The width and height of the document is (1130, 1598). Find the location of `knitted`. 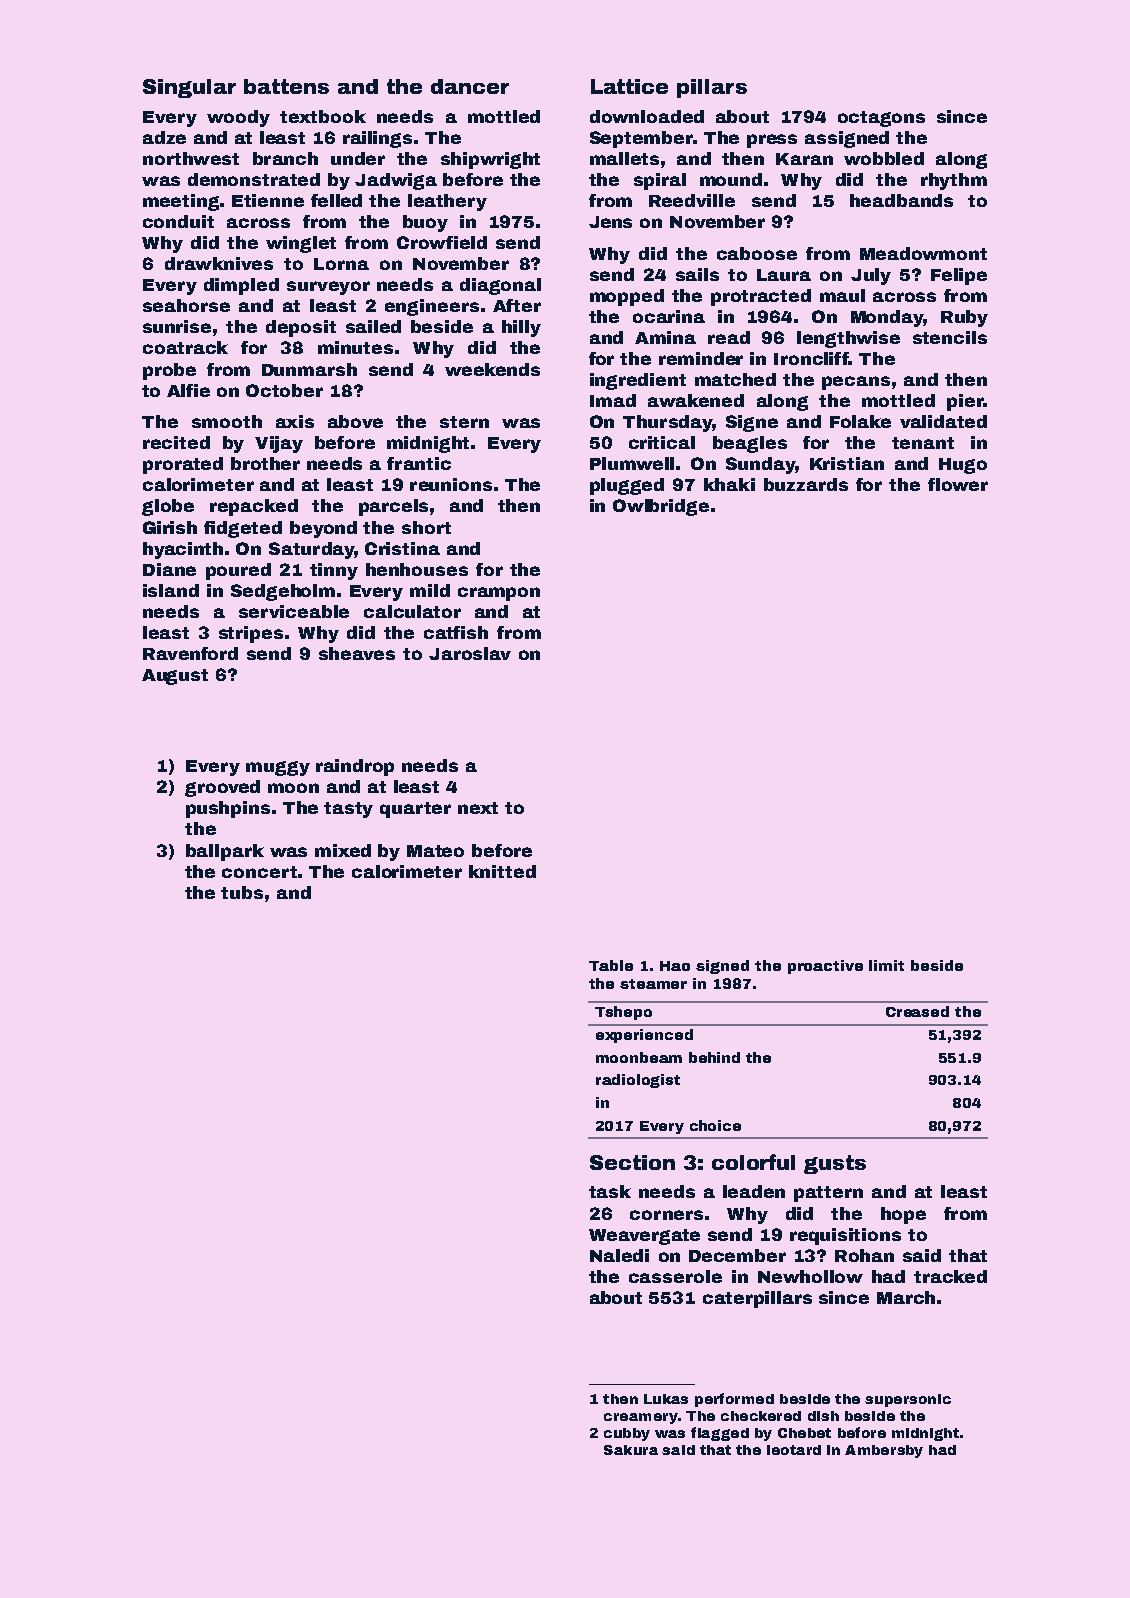

knitted is located at coordinates (502, 871).
